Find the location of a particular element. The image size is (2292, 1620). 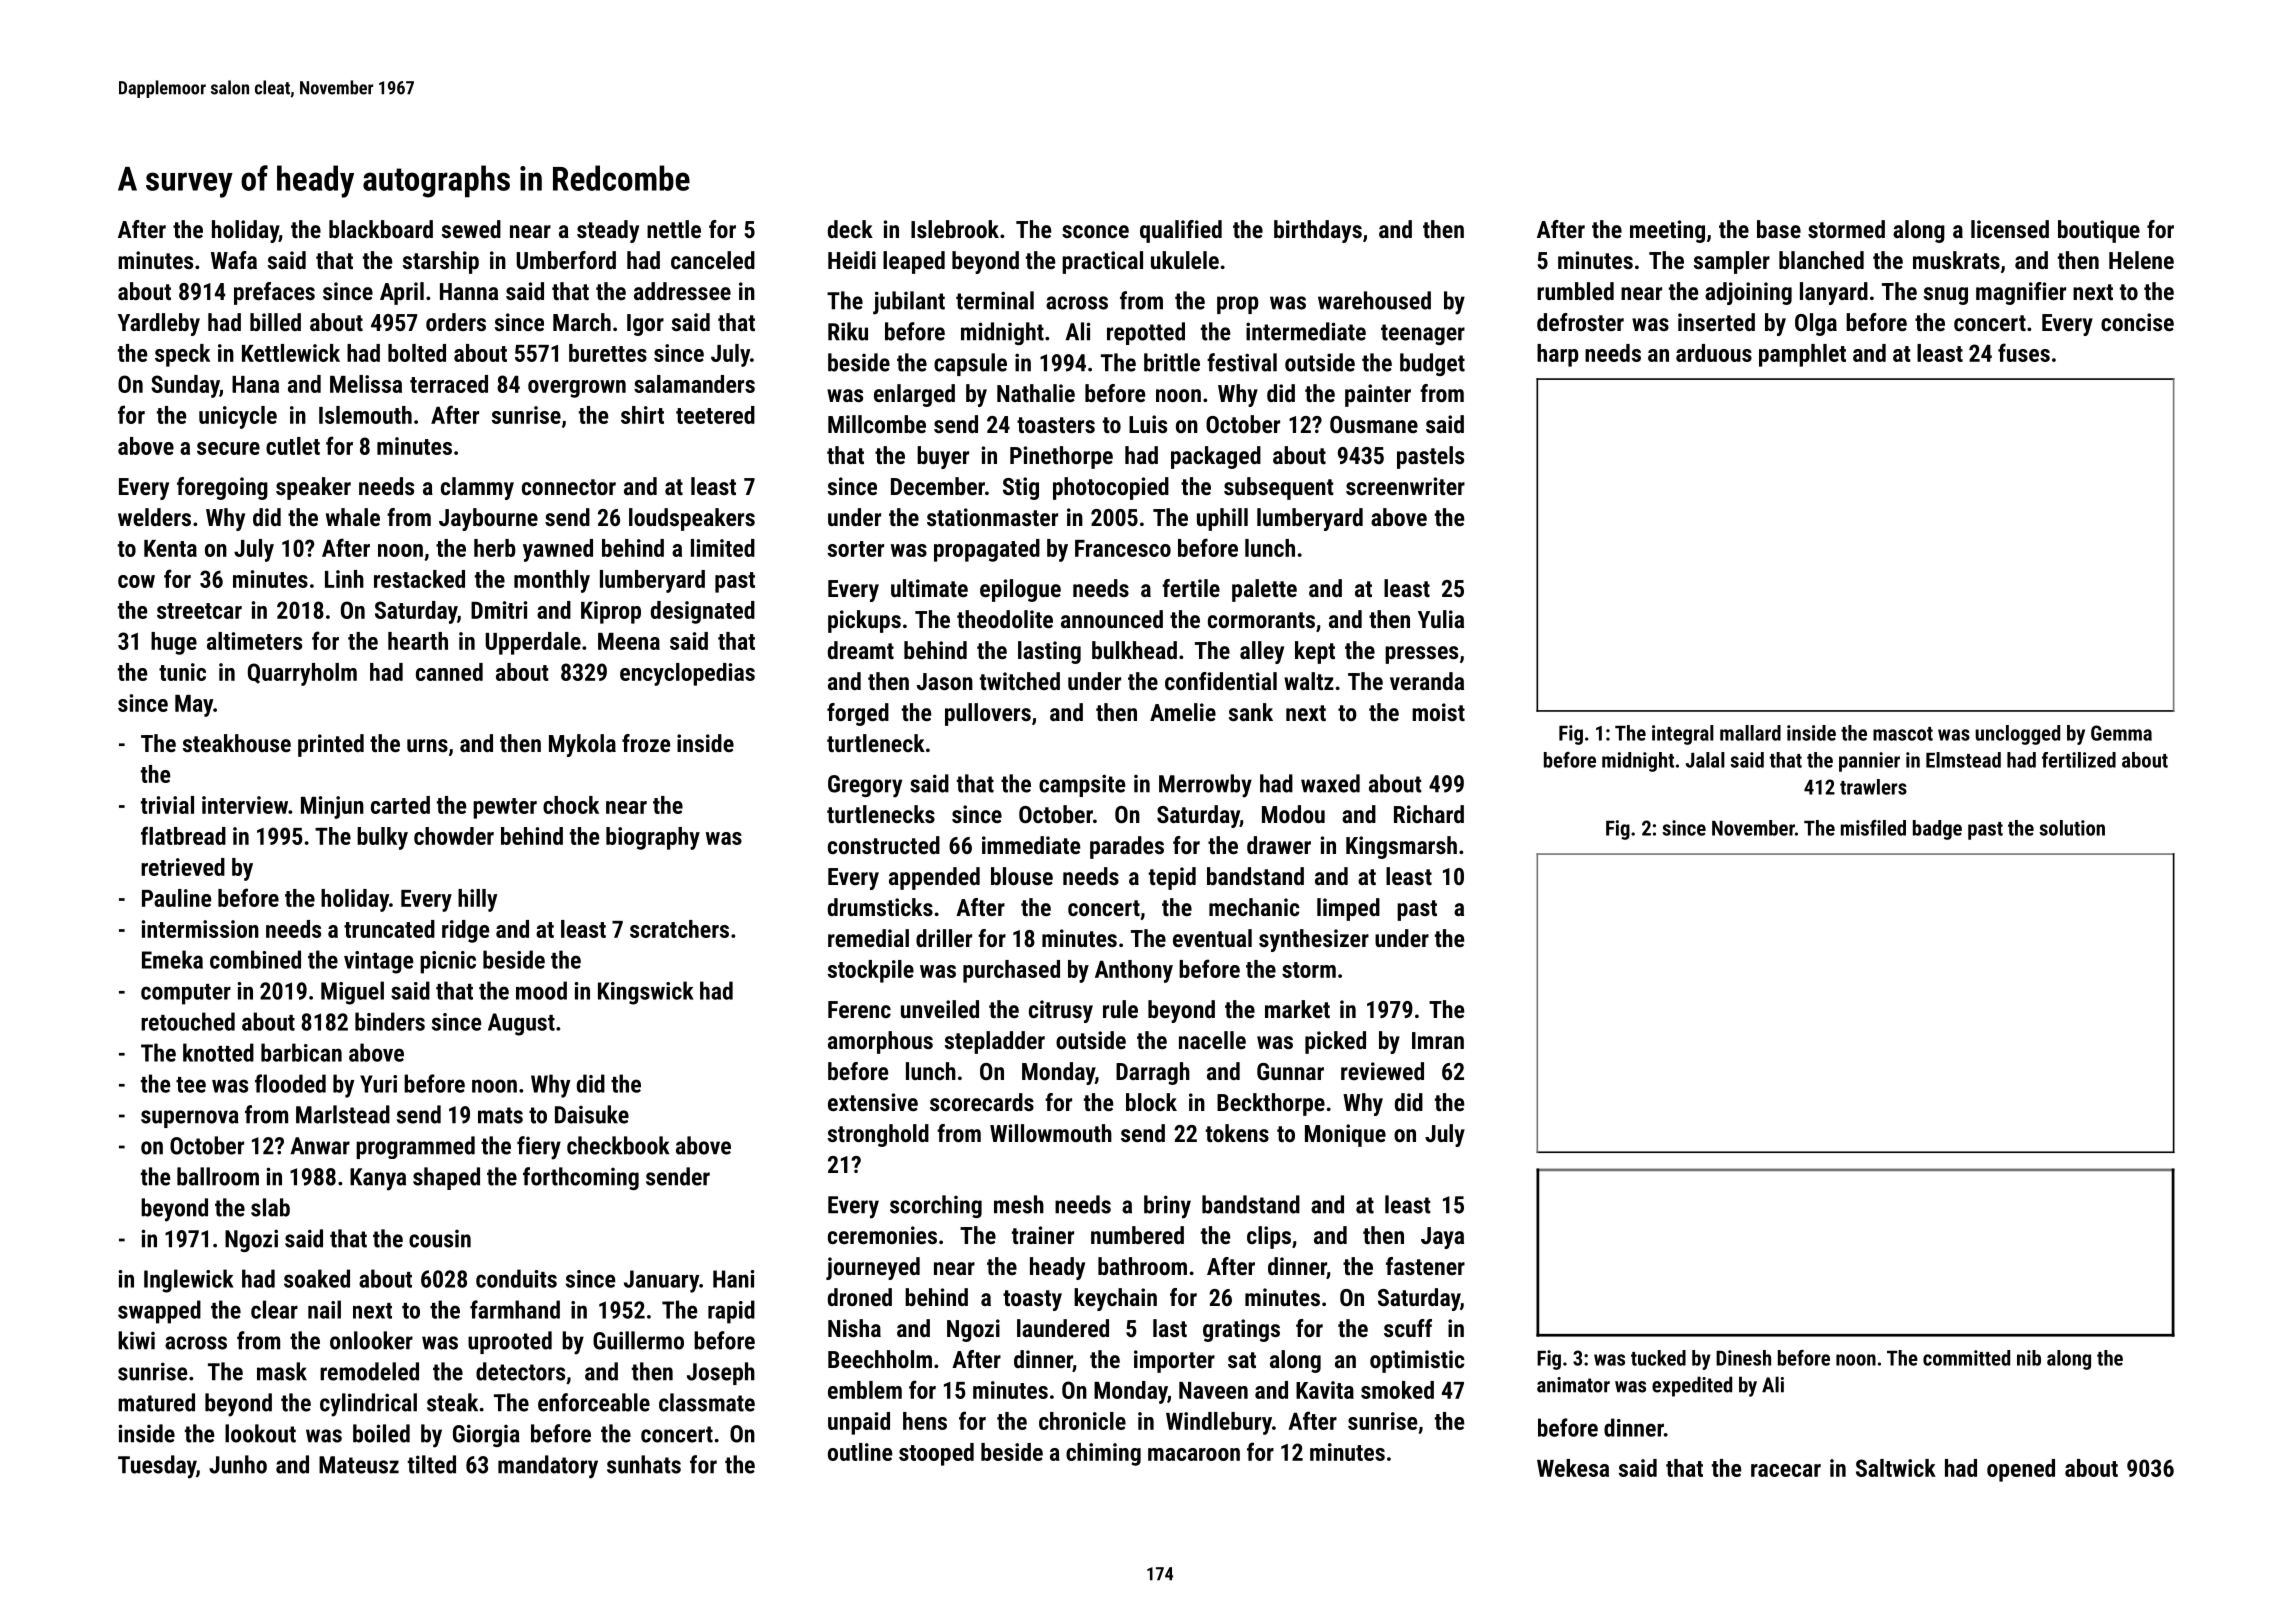

Francesco is located at coordinates (1123, 548).
